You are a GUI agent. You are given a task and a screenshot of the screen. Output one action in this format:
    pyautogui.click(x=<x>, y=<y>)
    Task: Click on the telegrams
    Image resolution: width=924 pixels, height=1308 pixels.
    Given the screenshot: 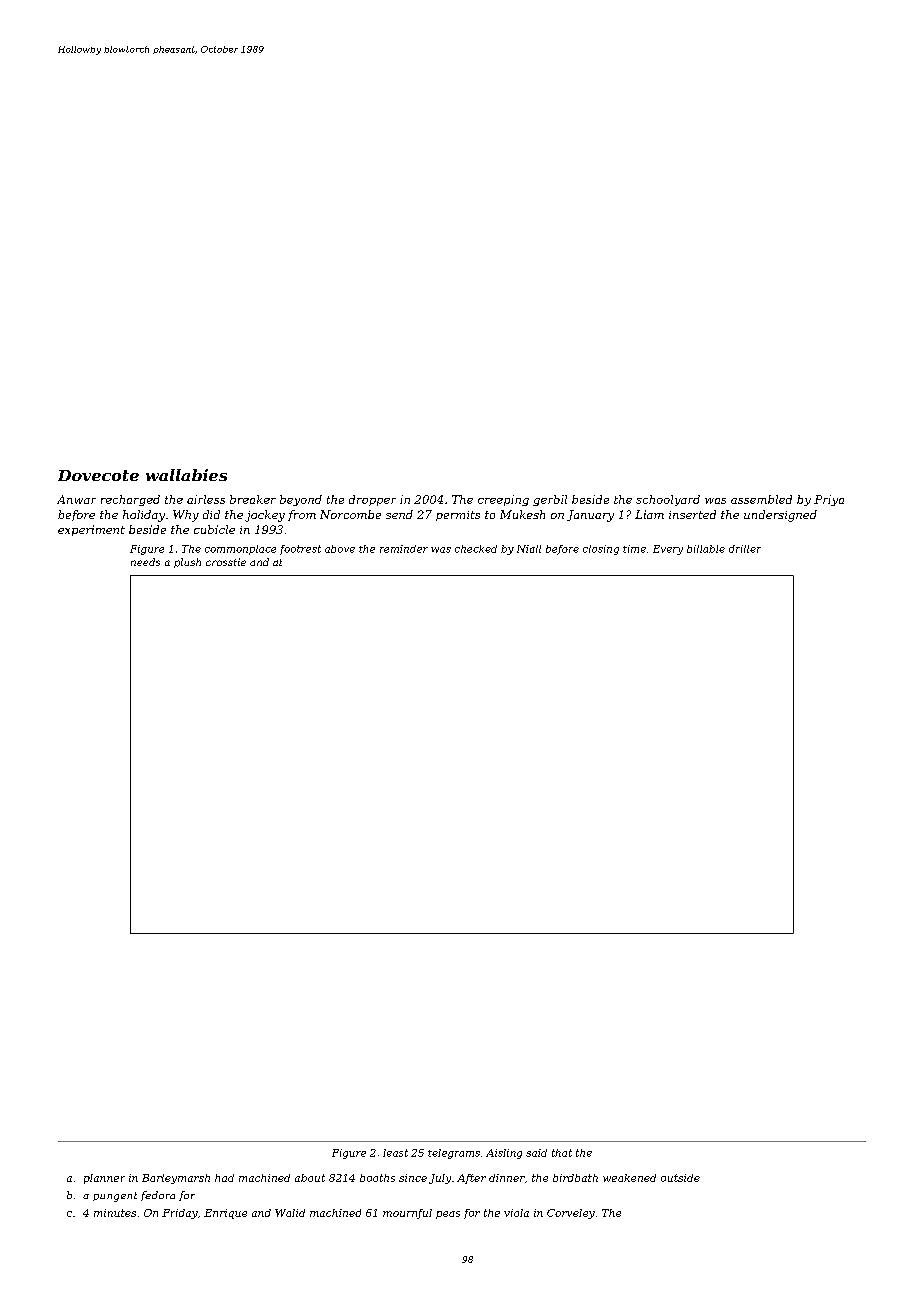 What is the action you would take?
    pyautogui.click(x=454, y=1154)
